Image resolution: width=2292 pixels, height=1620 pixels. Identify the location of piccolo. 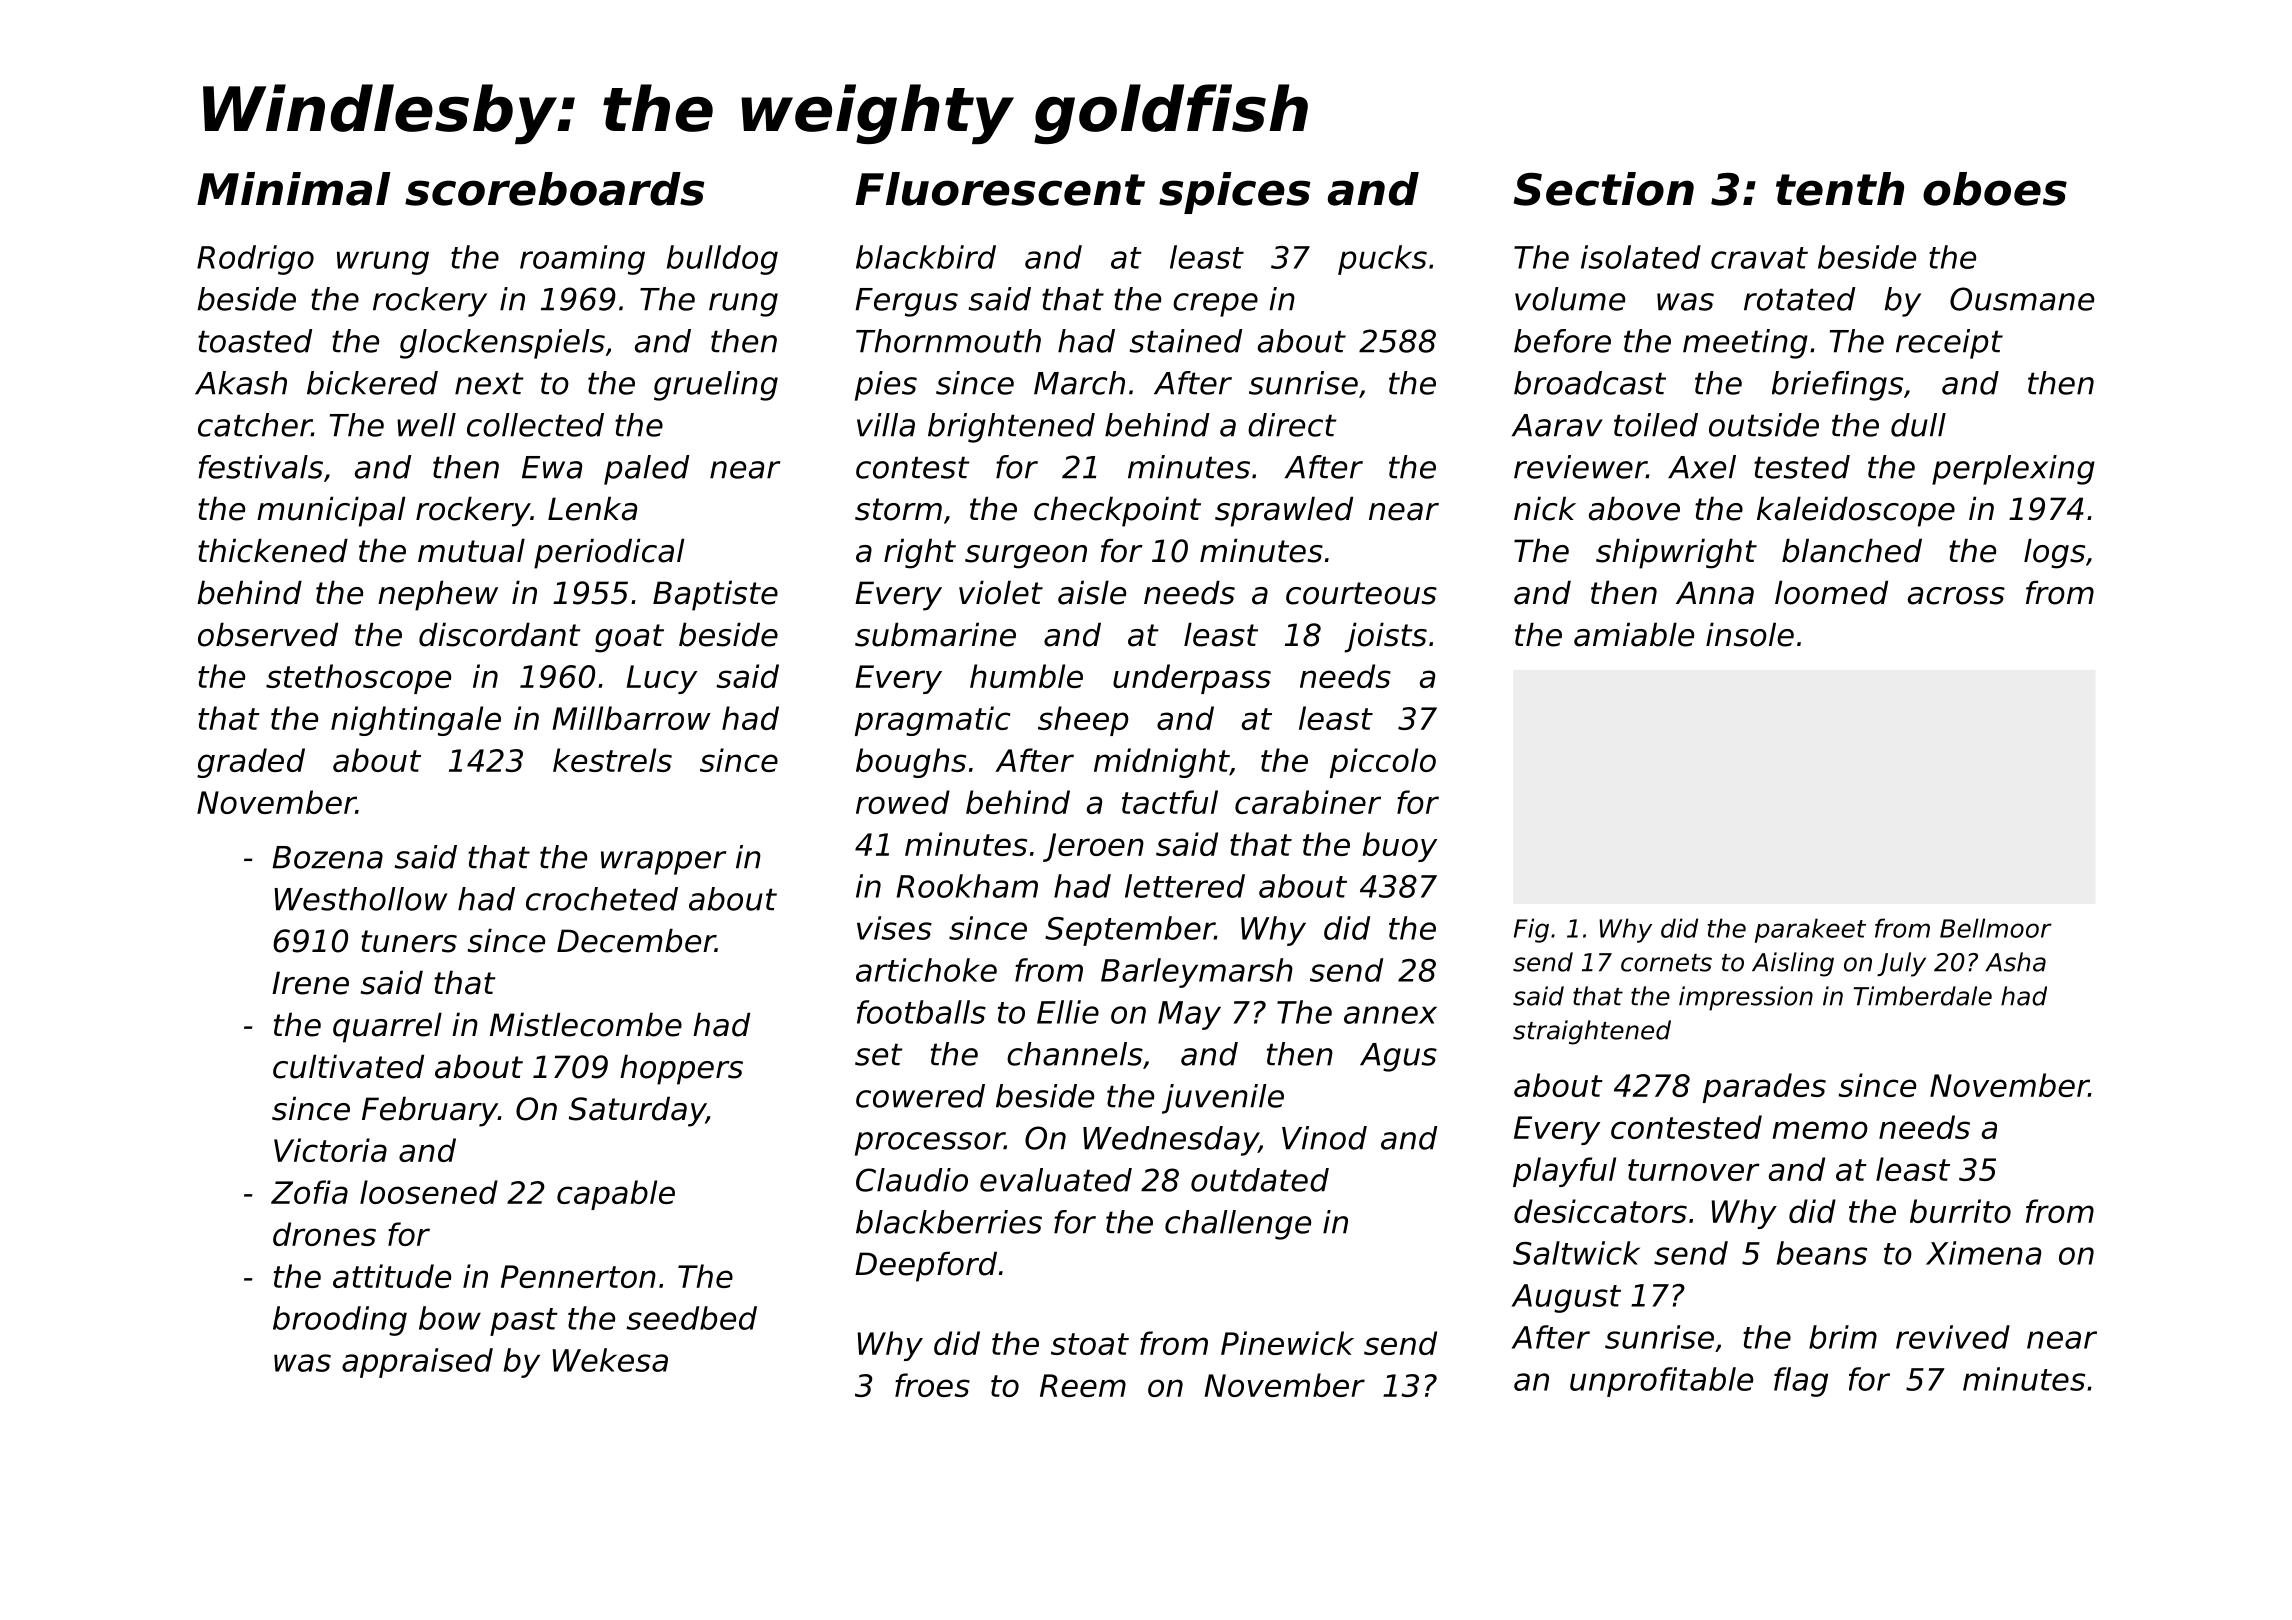
(1383, 763).
